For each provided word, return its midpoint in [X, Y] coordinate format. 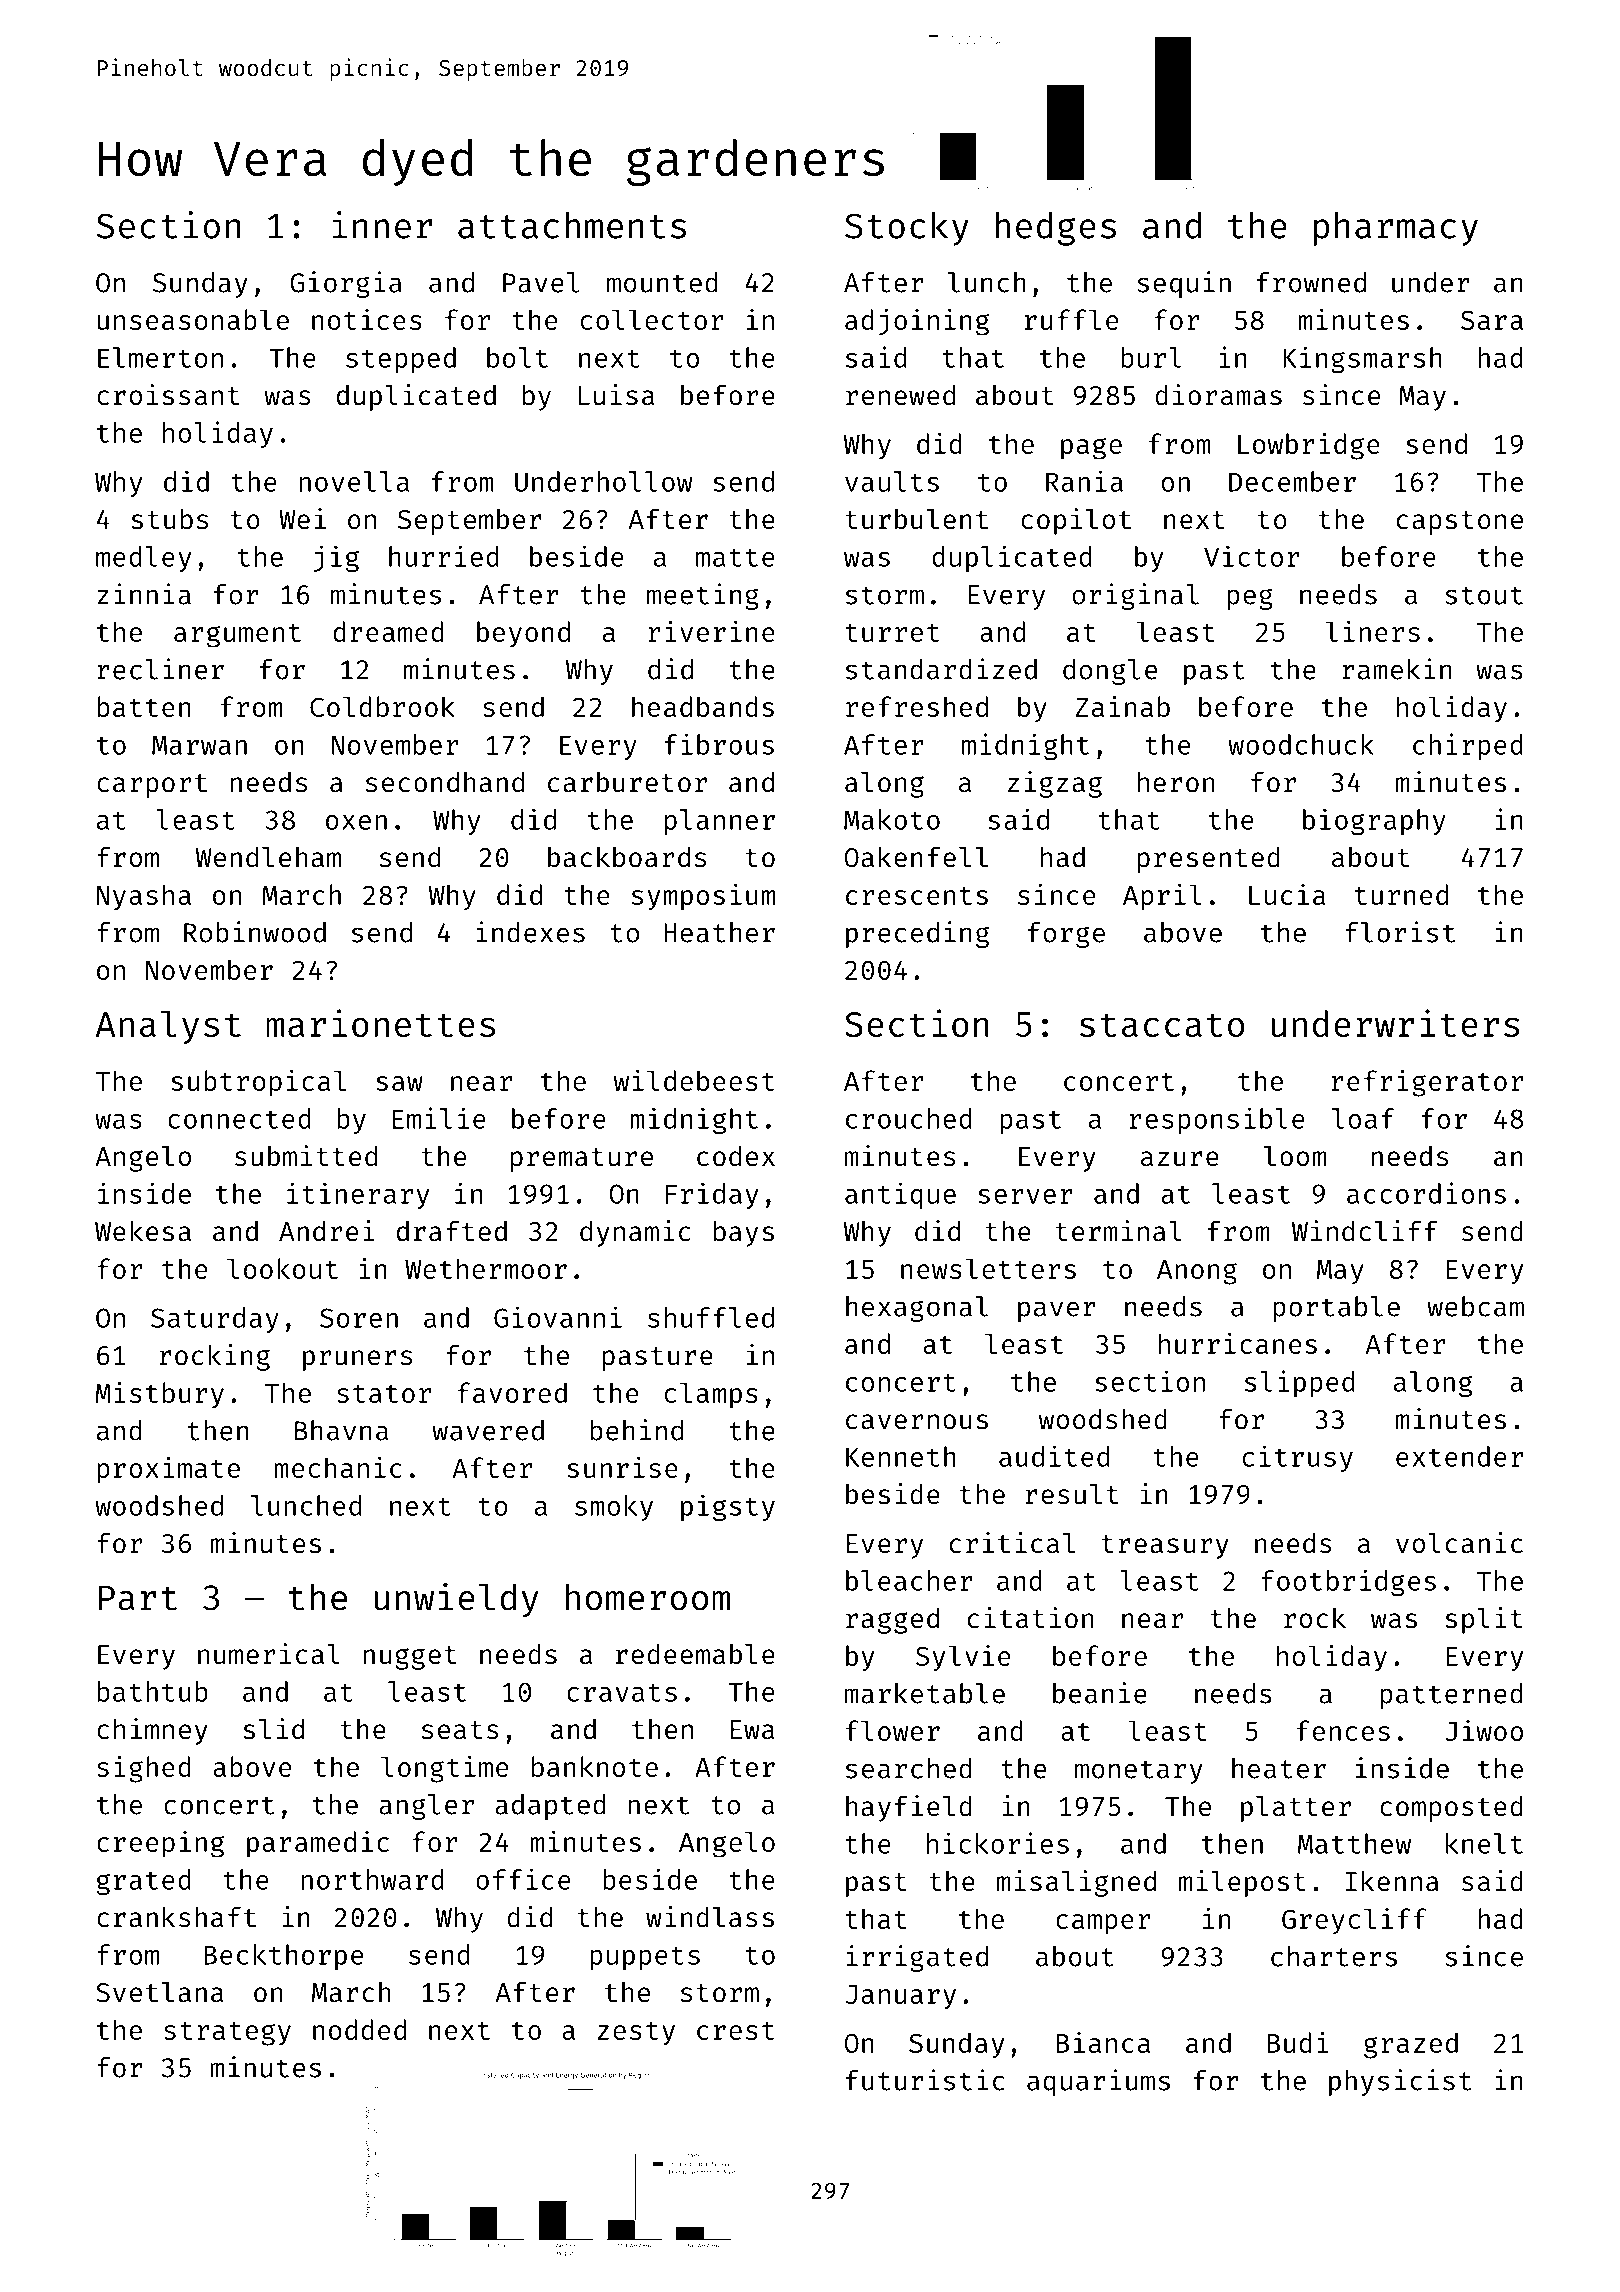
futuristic [925, 2080]
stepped [401, 360]
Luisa [616, 395]
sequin [1184, 284]
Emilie [439, 1118]
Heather [719, 932]
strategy [227, 2034]
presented [1209, 859]
